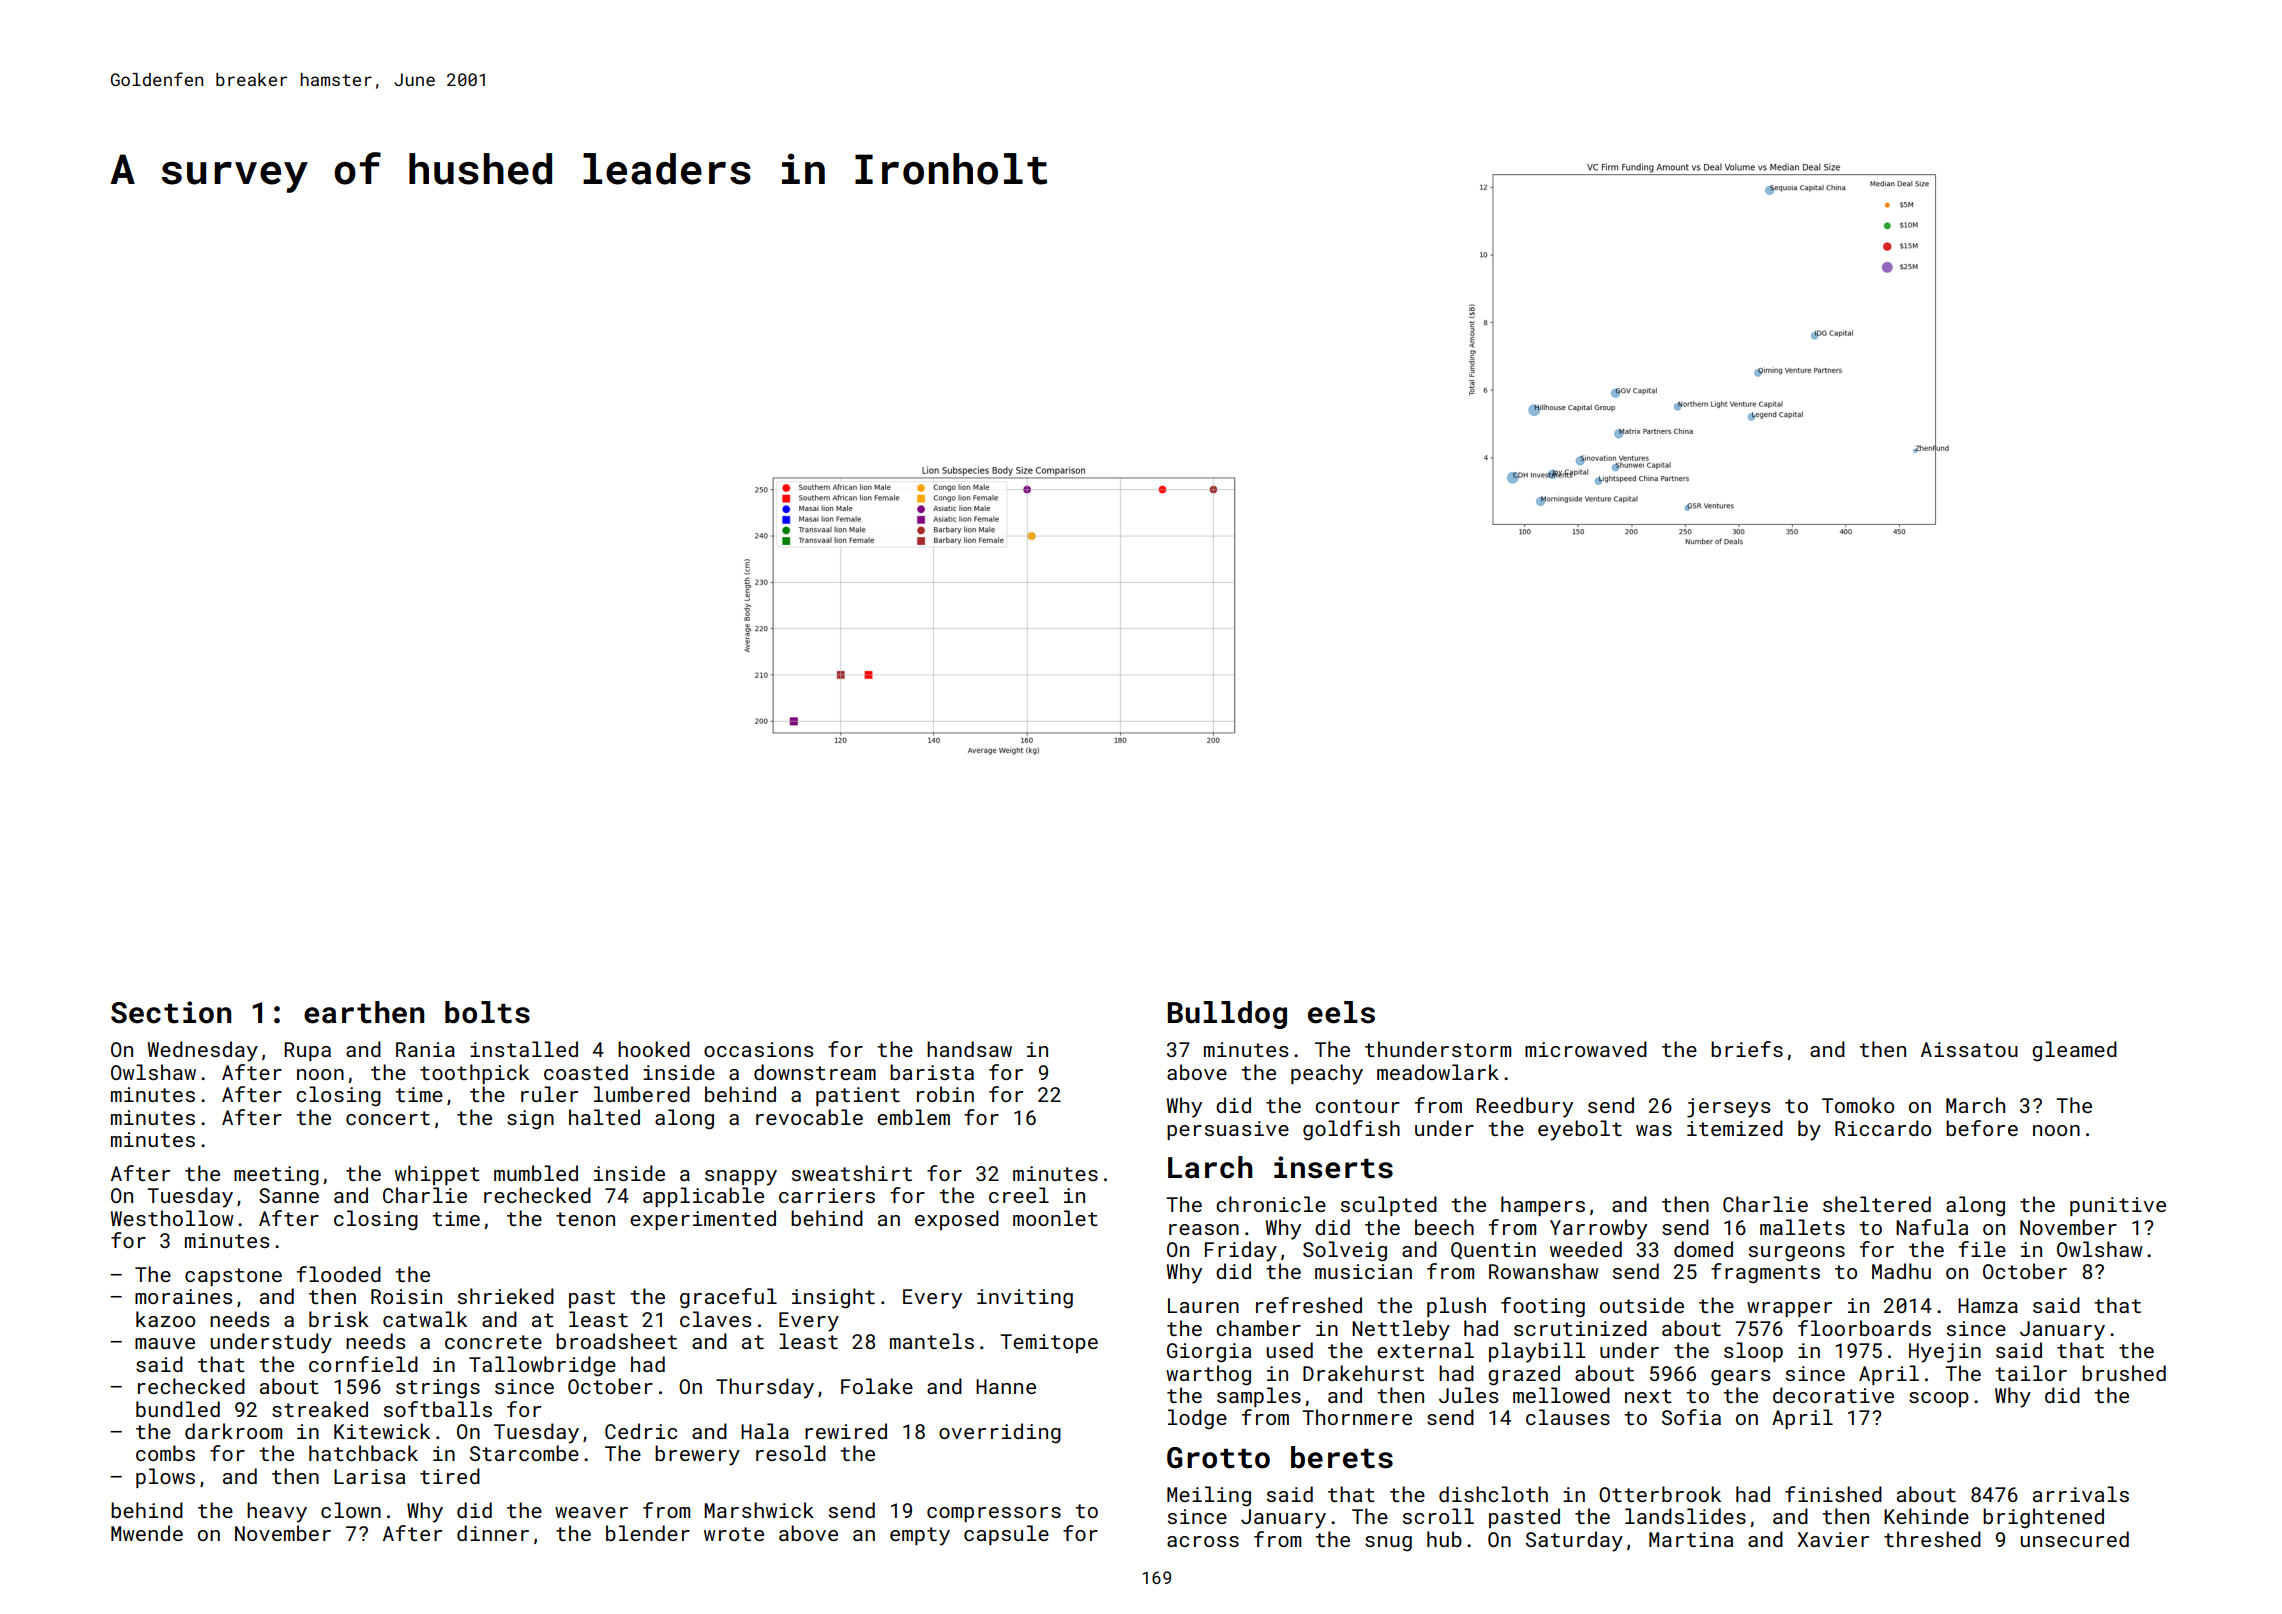 This screenshot has height=1614, width=2282. Describe the element at coordinates (1227, 1015) in the screenshot. I see `Bulldog` at that location.
